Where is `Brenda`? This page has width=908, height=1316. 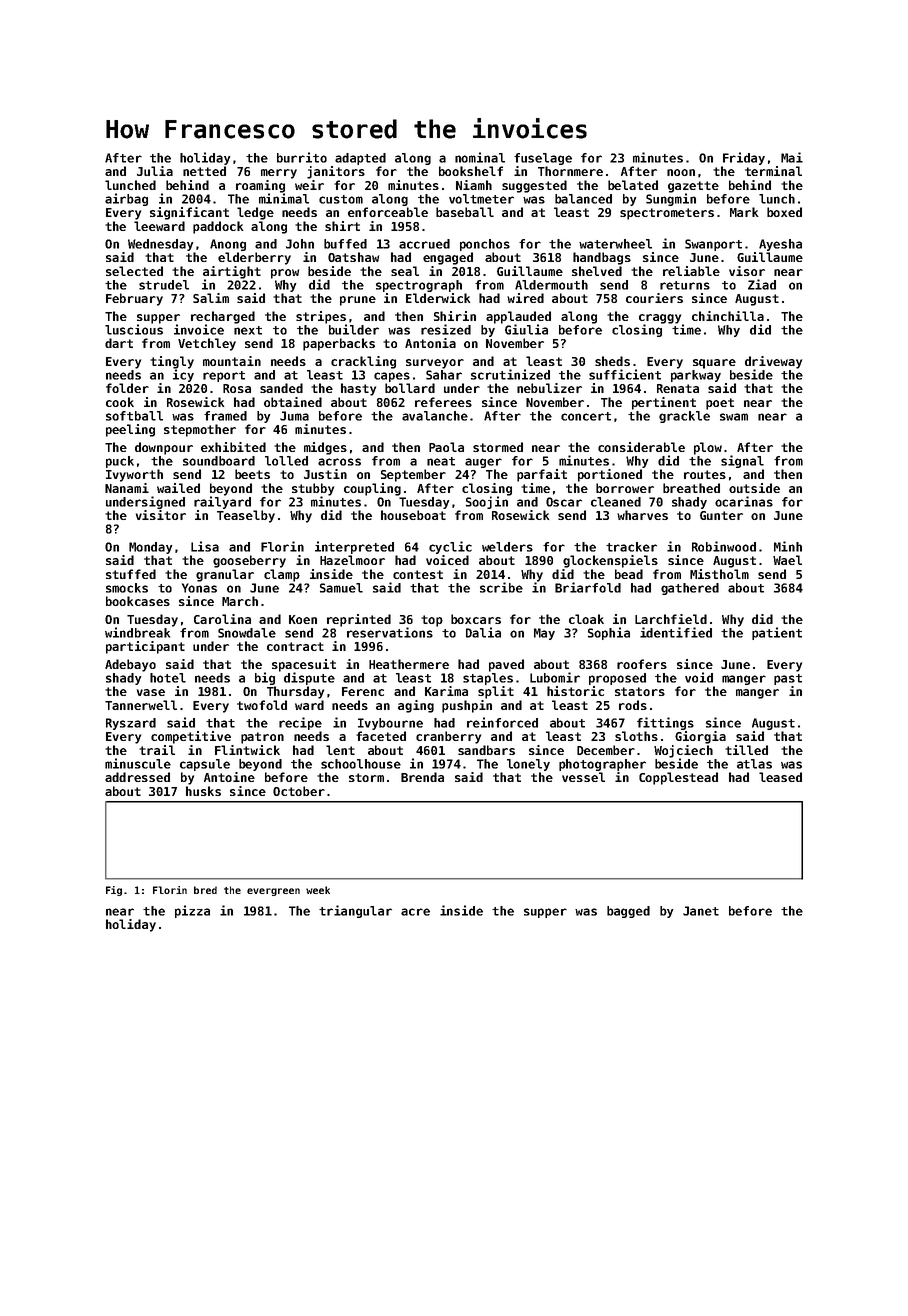
Brenda is located at coordinates (422, 777).
